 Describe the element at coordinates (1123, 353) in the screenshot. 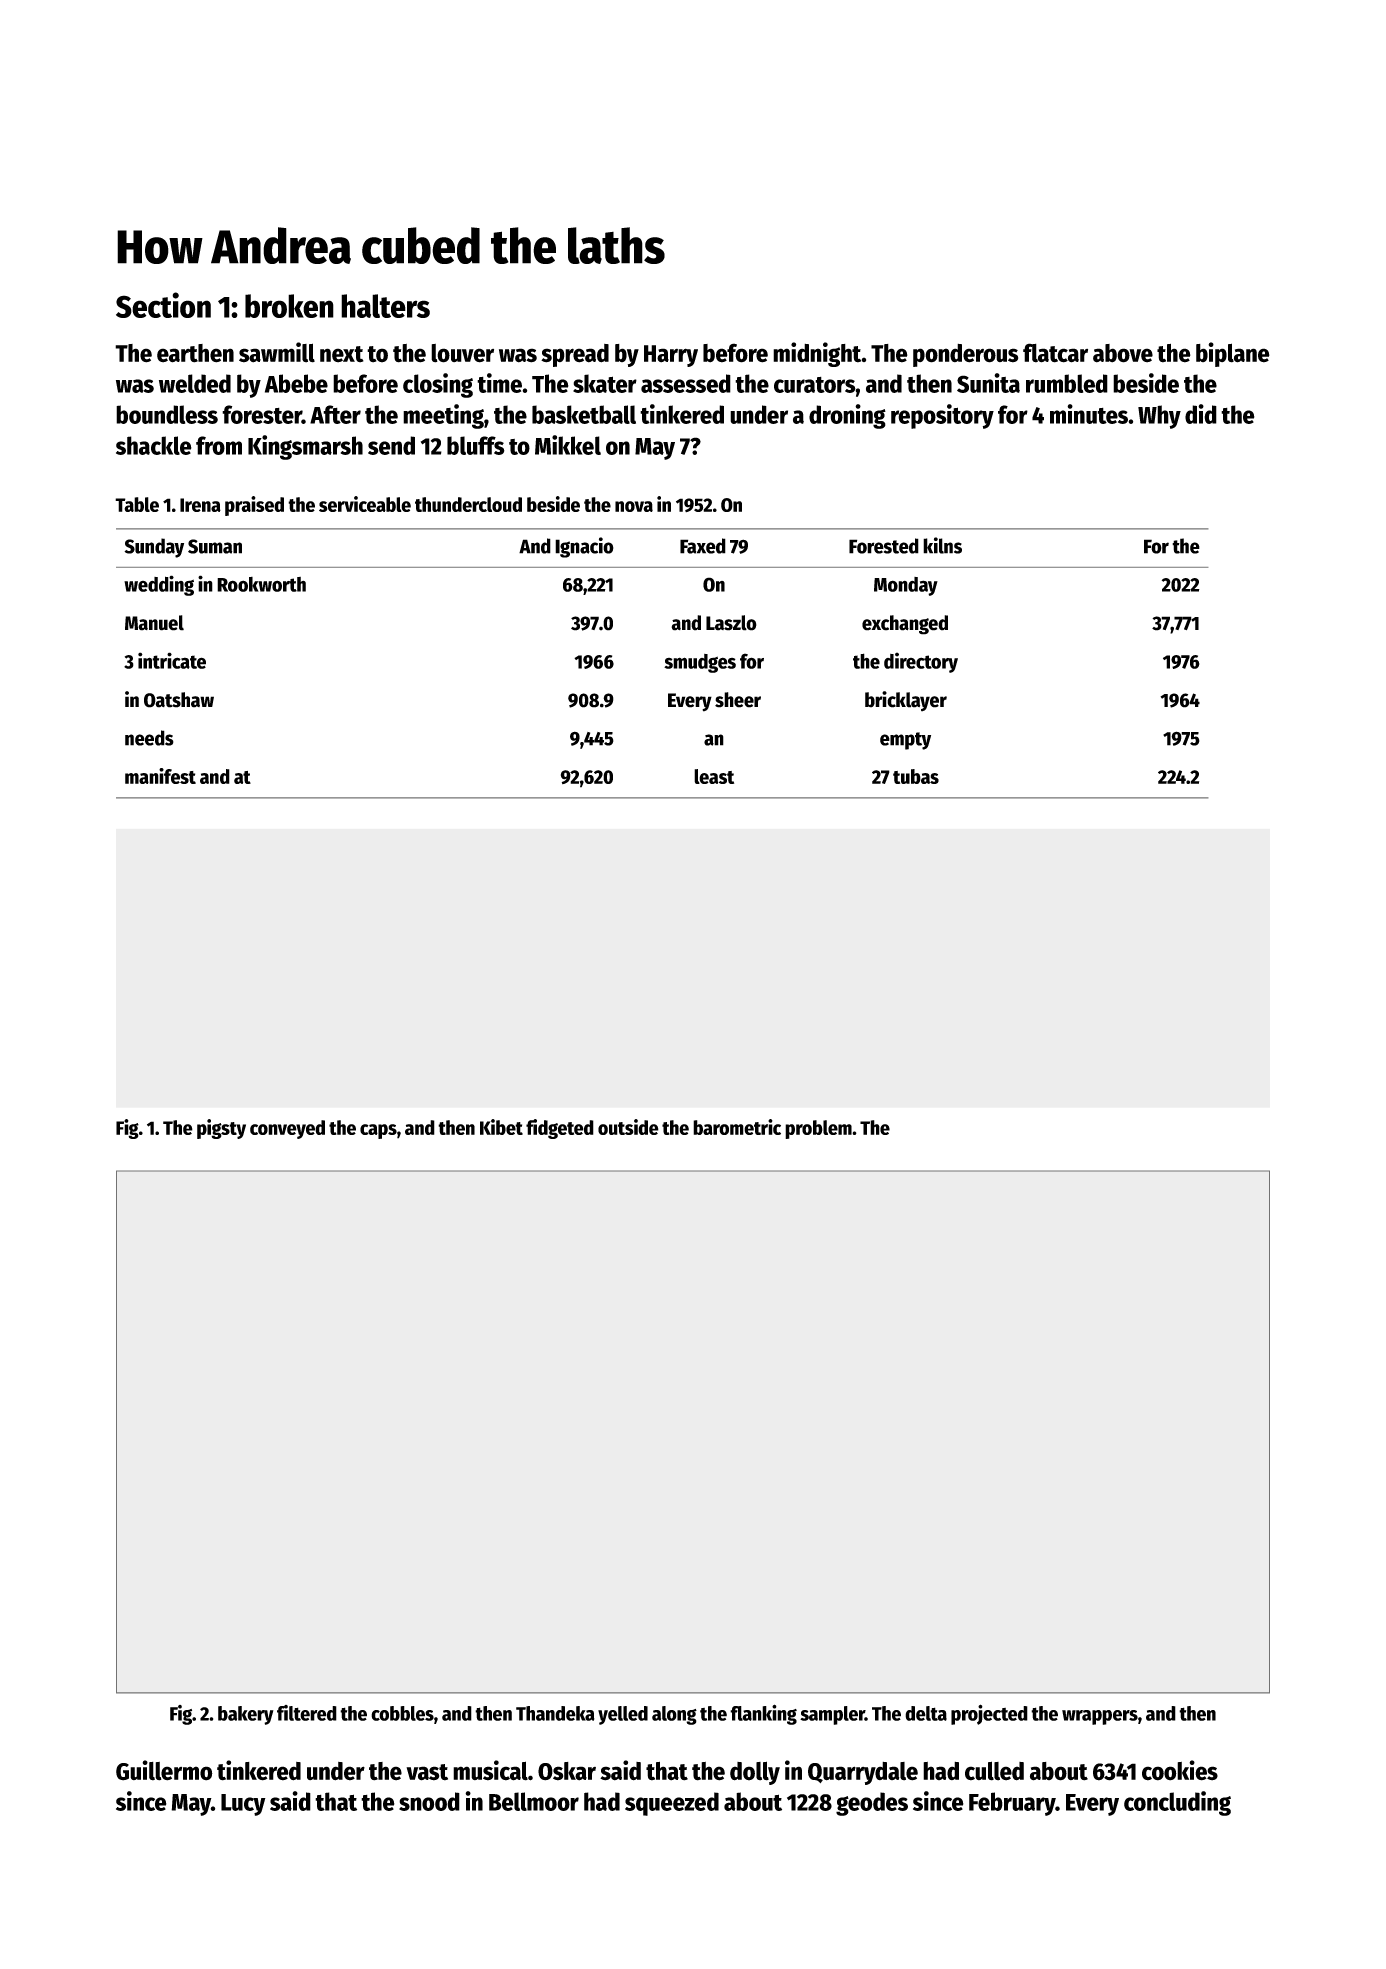

I see `above` at that location.
